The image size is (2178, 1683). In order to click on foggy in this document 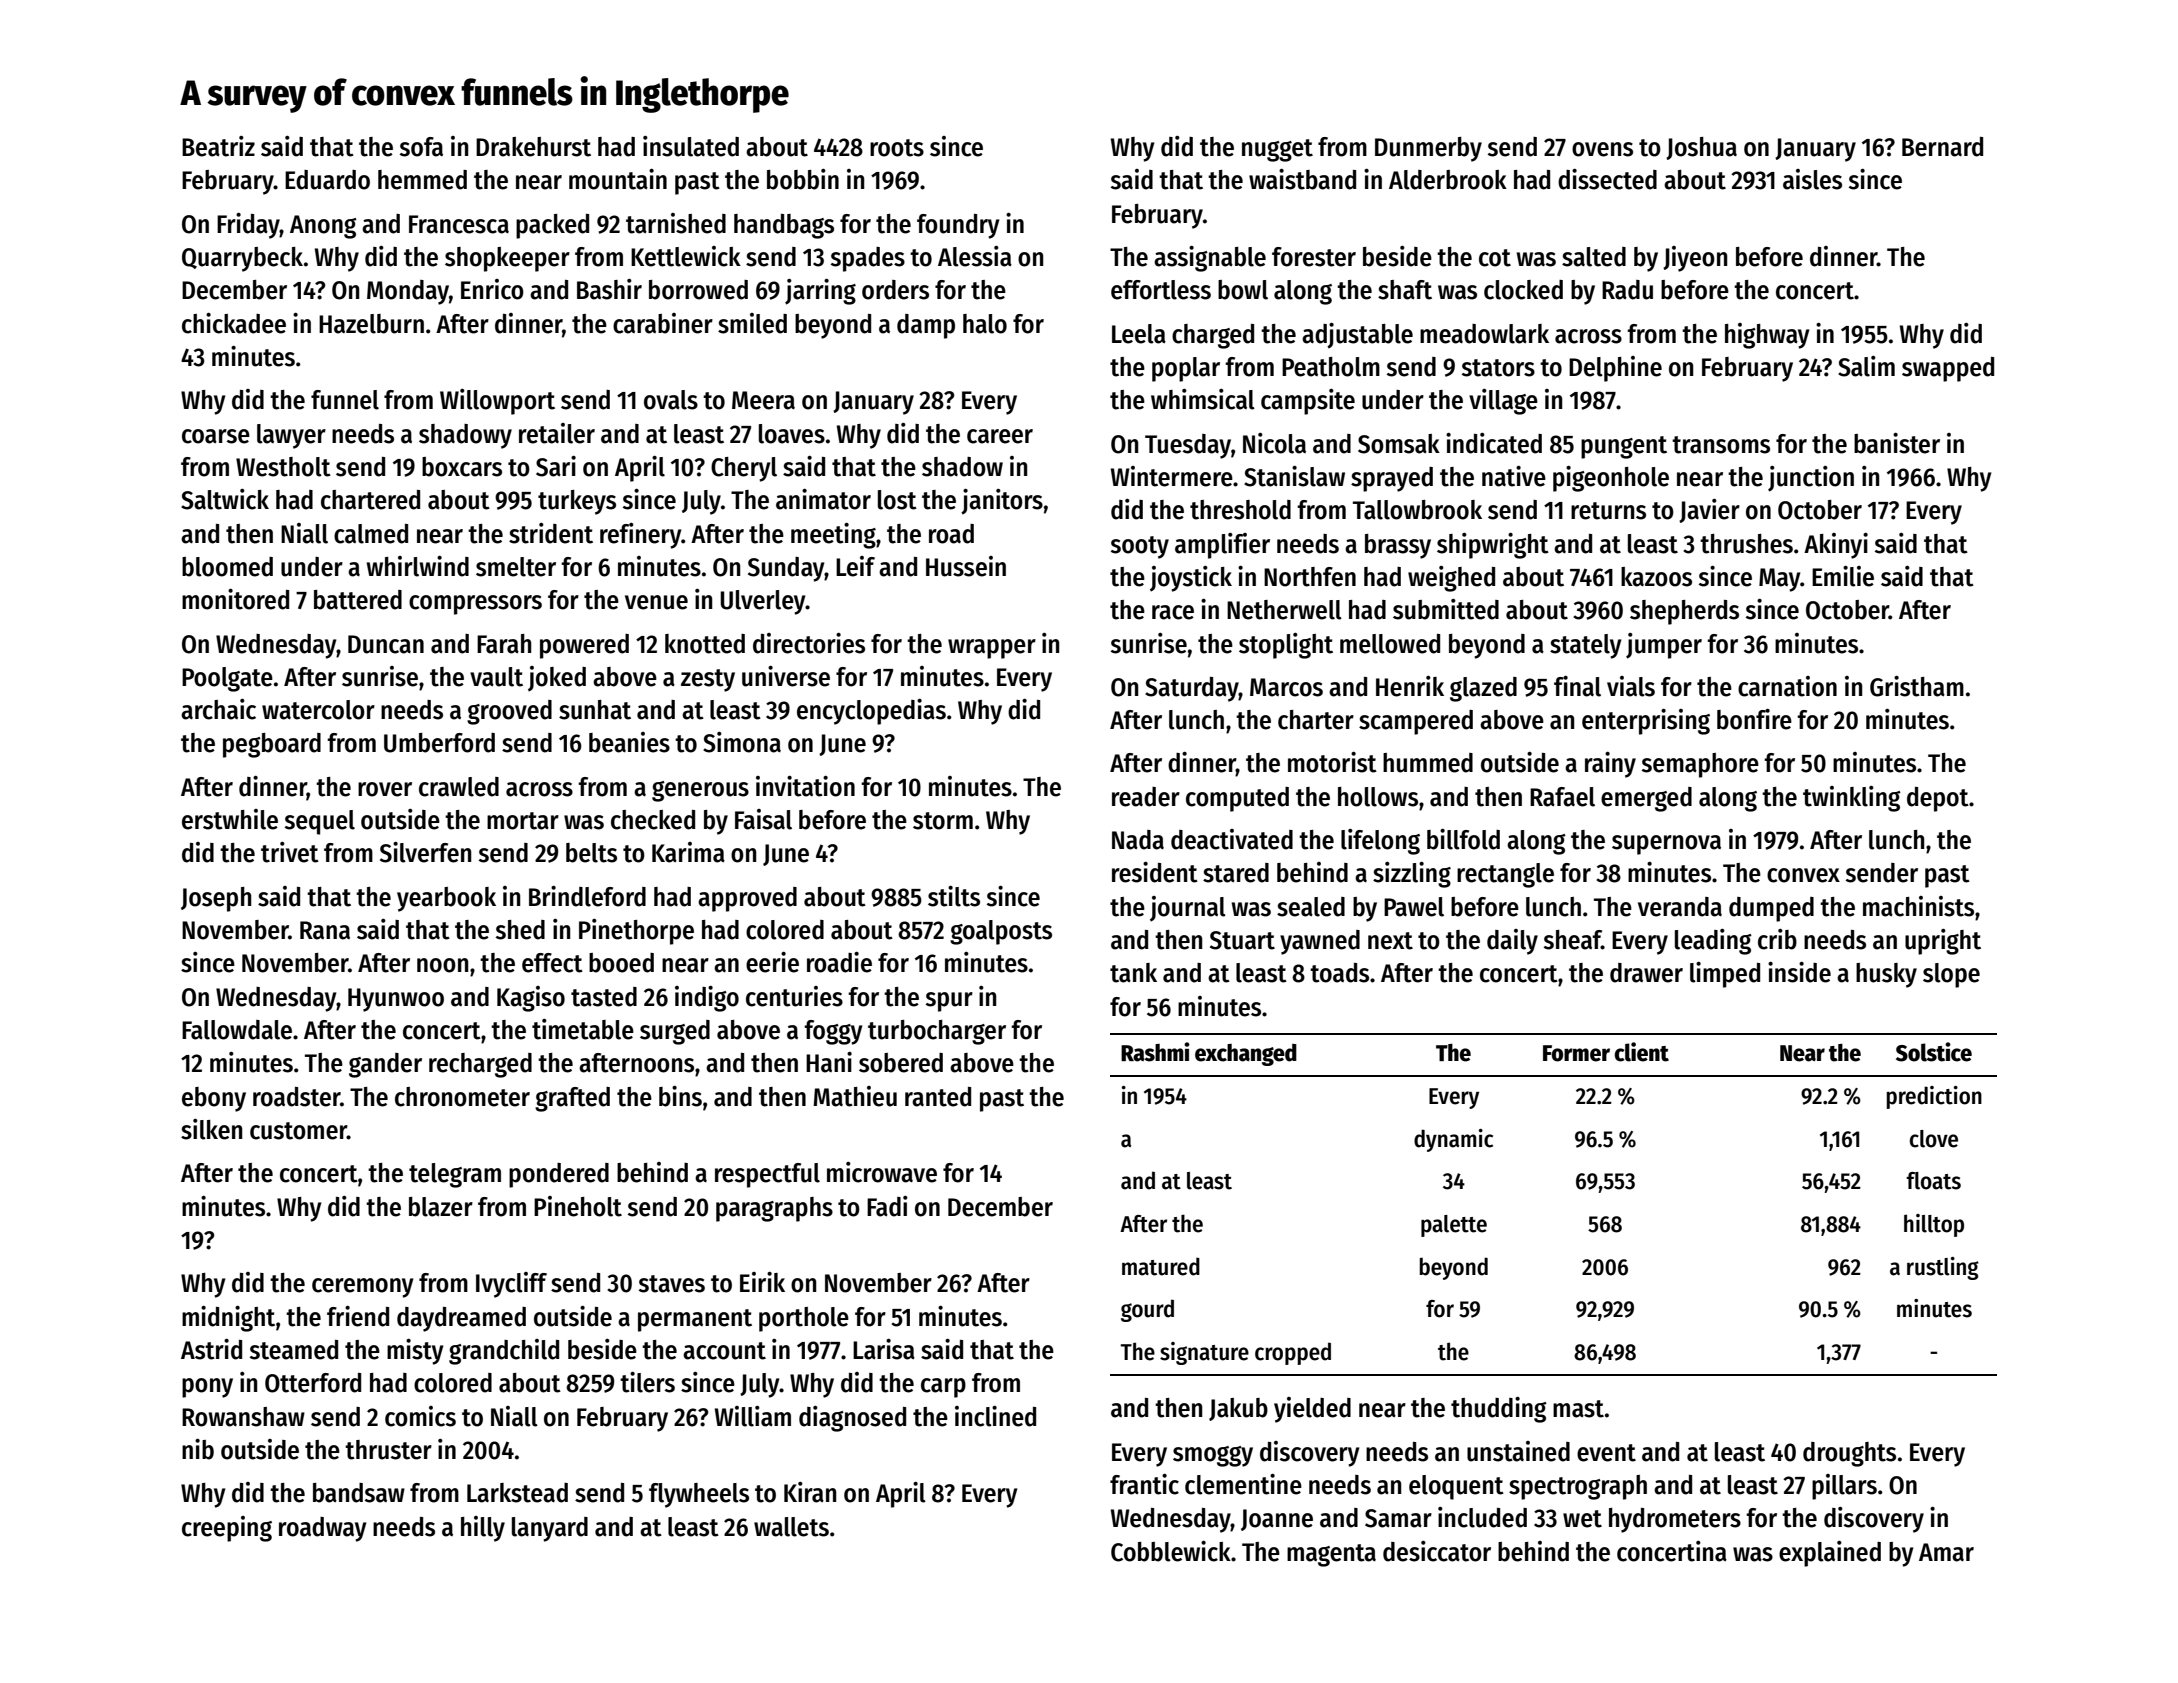, I will do `click(833, 1032)`.
